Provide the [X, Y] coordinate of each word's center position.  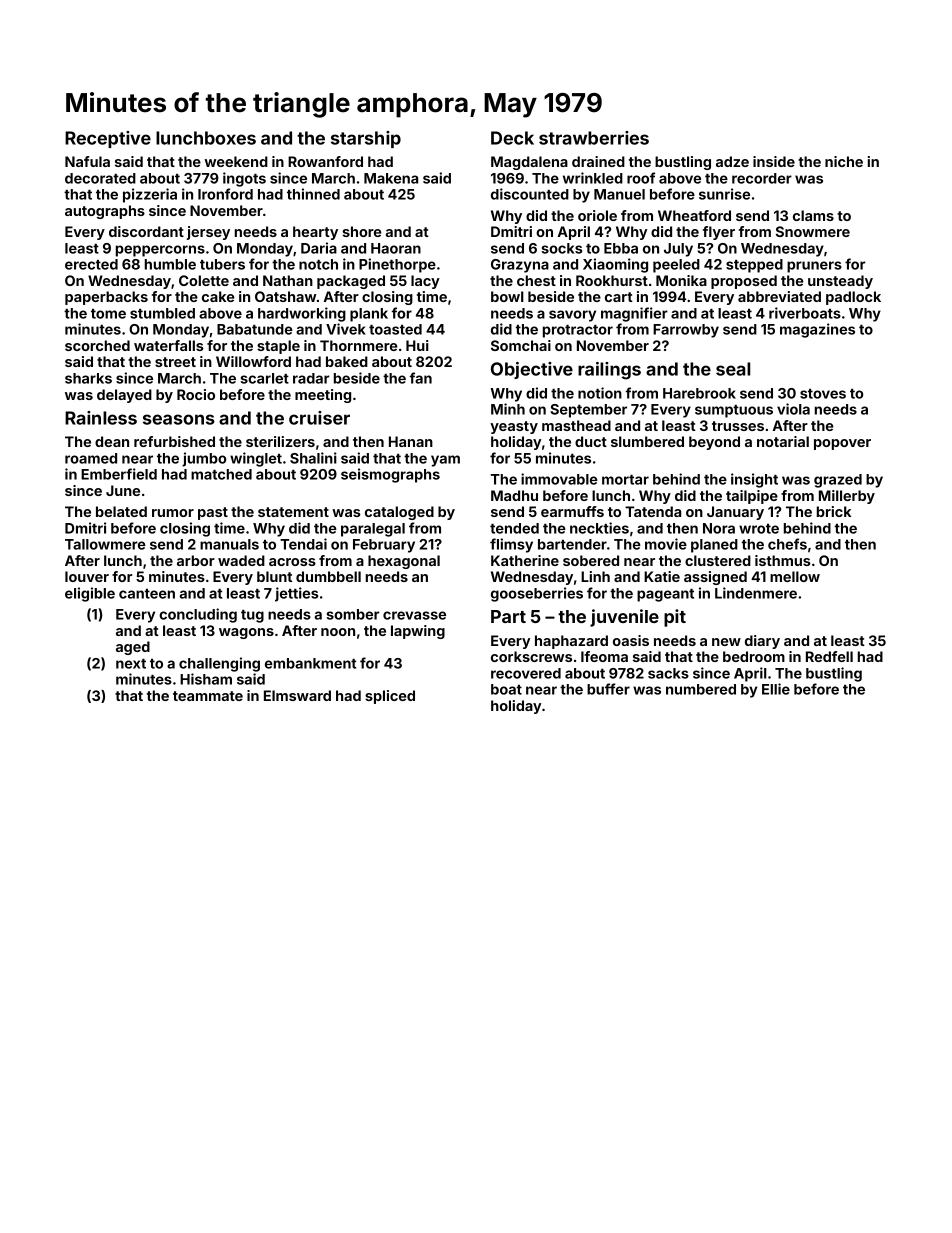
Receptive [108, 139]
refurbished [174, 441]
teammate [208, 696]
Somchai [521, 345]
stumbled [162, 313]
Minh [508, 409]
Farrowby [686, 331]
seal [733, 369]
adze [732, 161]
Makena [391, 178]
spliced [390, 697]
